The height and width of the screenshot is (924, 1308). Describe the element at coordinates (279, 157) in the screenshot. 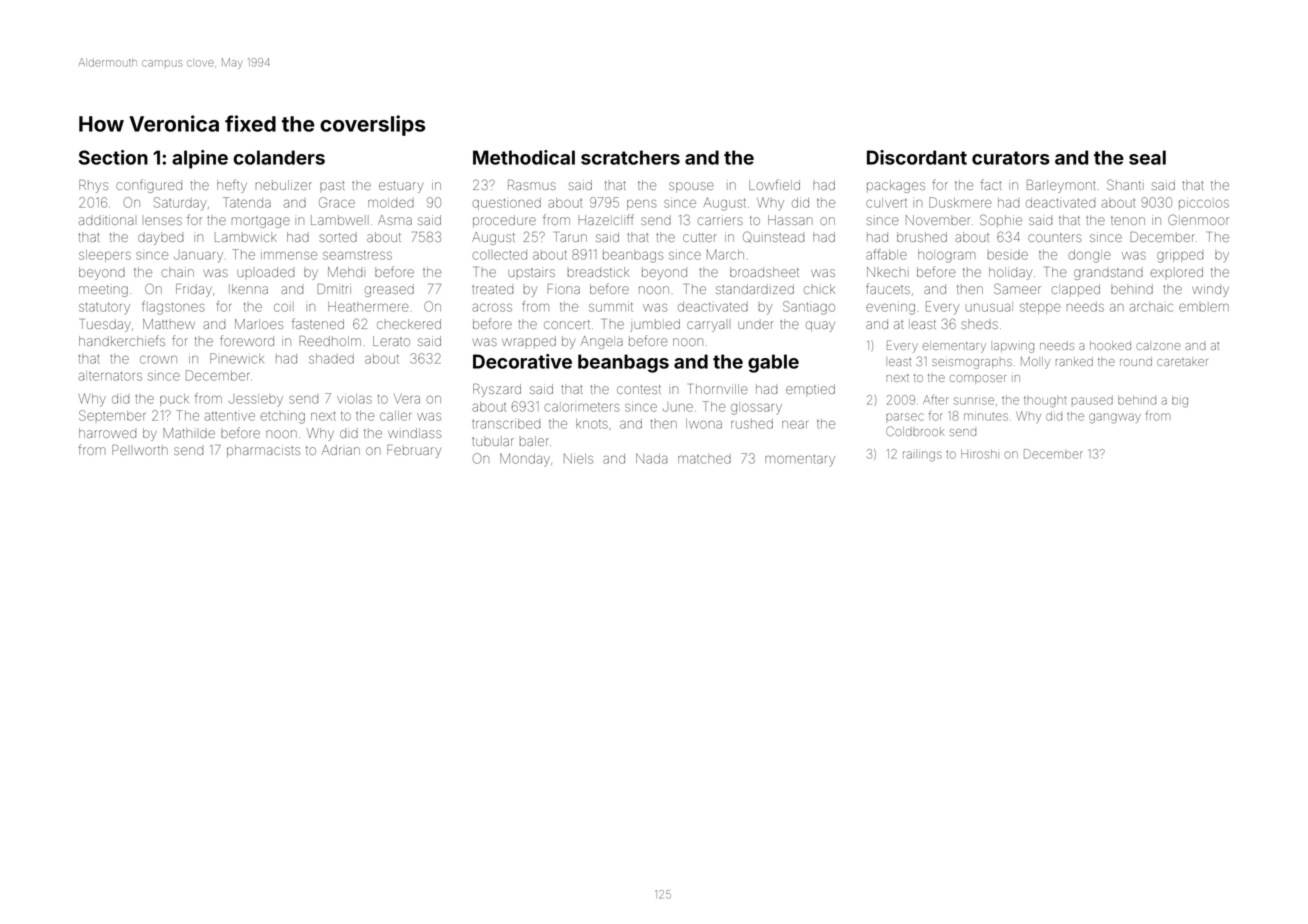

I see `colanders` at that location.
